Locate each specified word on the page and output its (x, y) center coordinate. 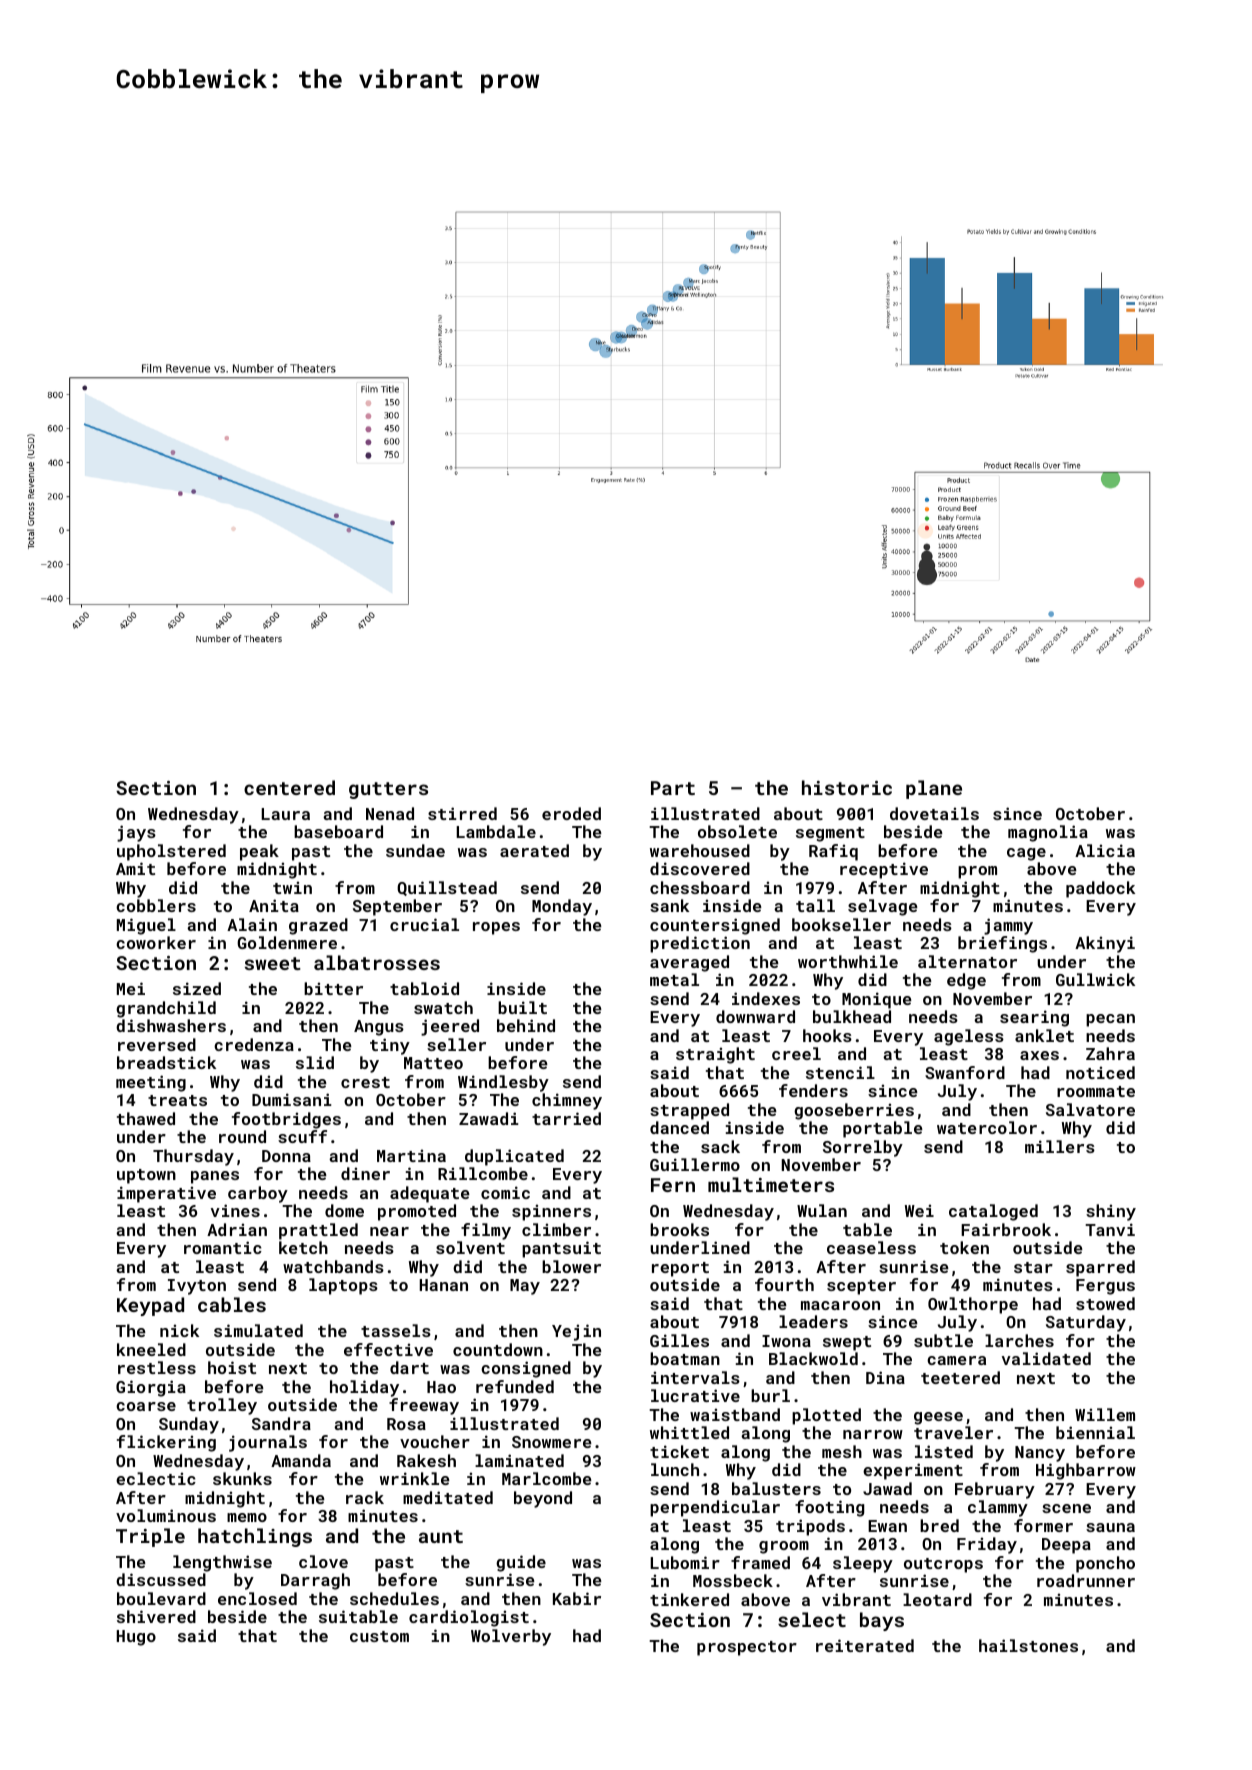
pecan (1110, 1020)
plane (934, 789)
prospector (747, 1648)
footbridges (286, 1120)
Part (673, 788)
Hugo (136, 1638)
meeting (151, 1083)
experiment (913, 1471)
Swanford (965, 1072)
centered (289, 787)
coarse (146, 1406)
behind (526, 1025)
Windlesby (503, 1083)
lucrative (695, 1395)
